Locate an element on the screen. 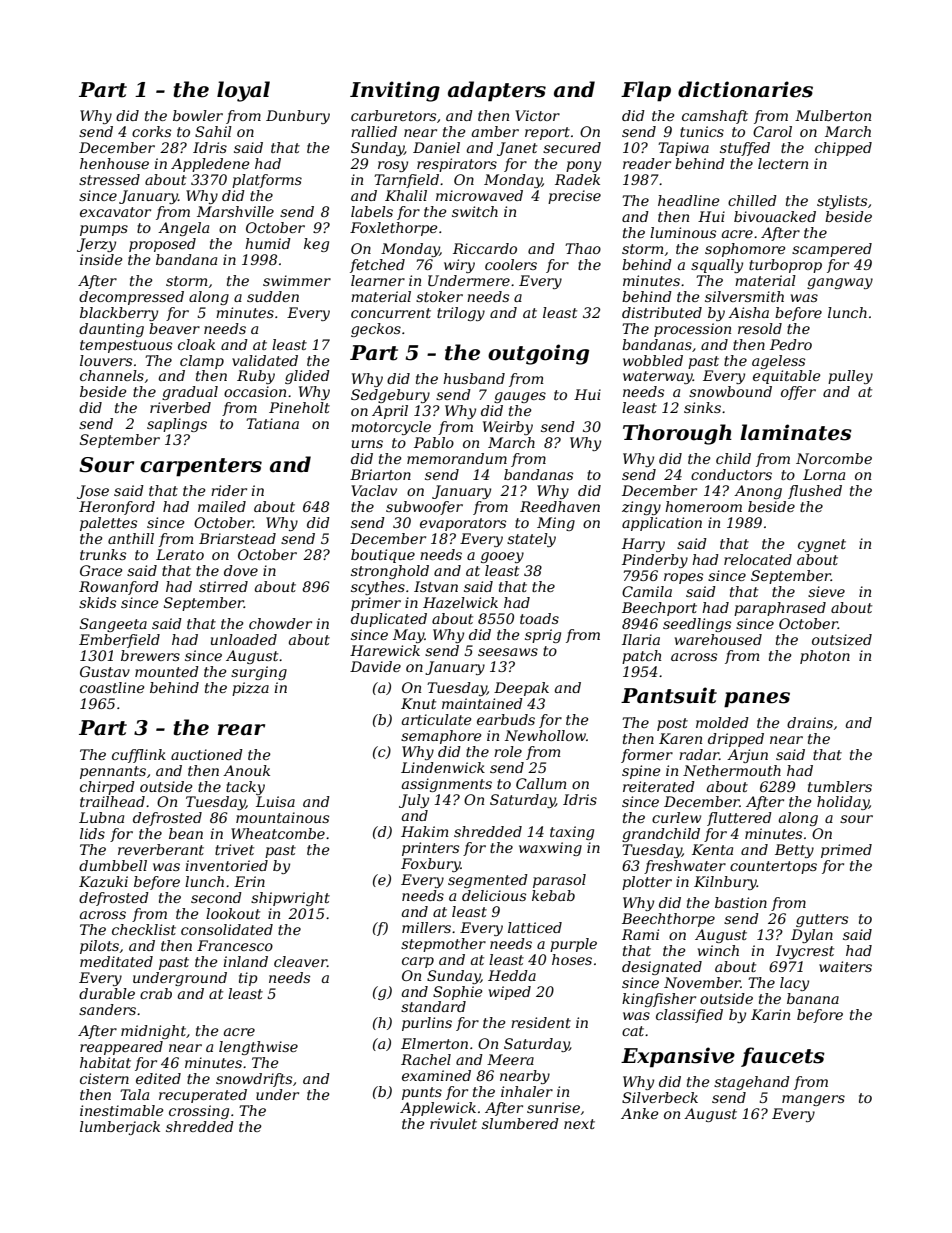 This screenshot has height=1233, width=952. adapters is located at coordinates (497, 91).
